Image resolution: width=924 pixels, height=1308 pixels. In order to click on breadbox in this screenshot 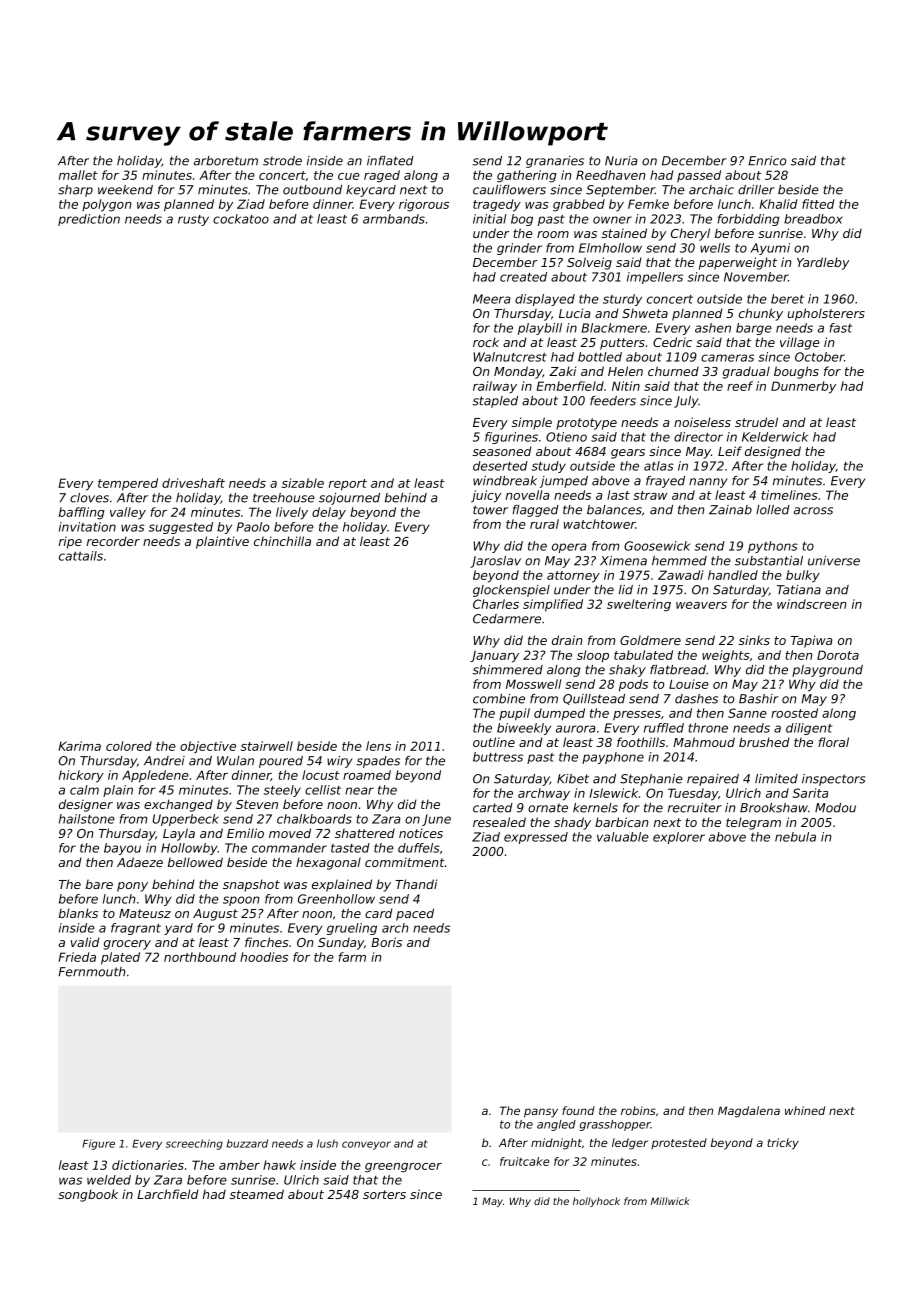, I will do `click(813, 219)`.
